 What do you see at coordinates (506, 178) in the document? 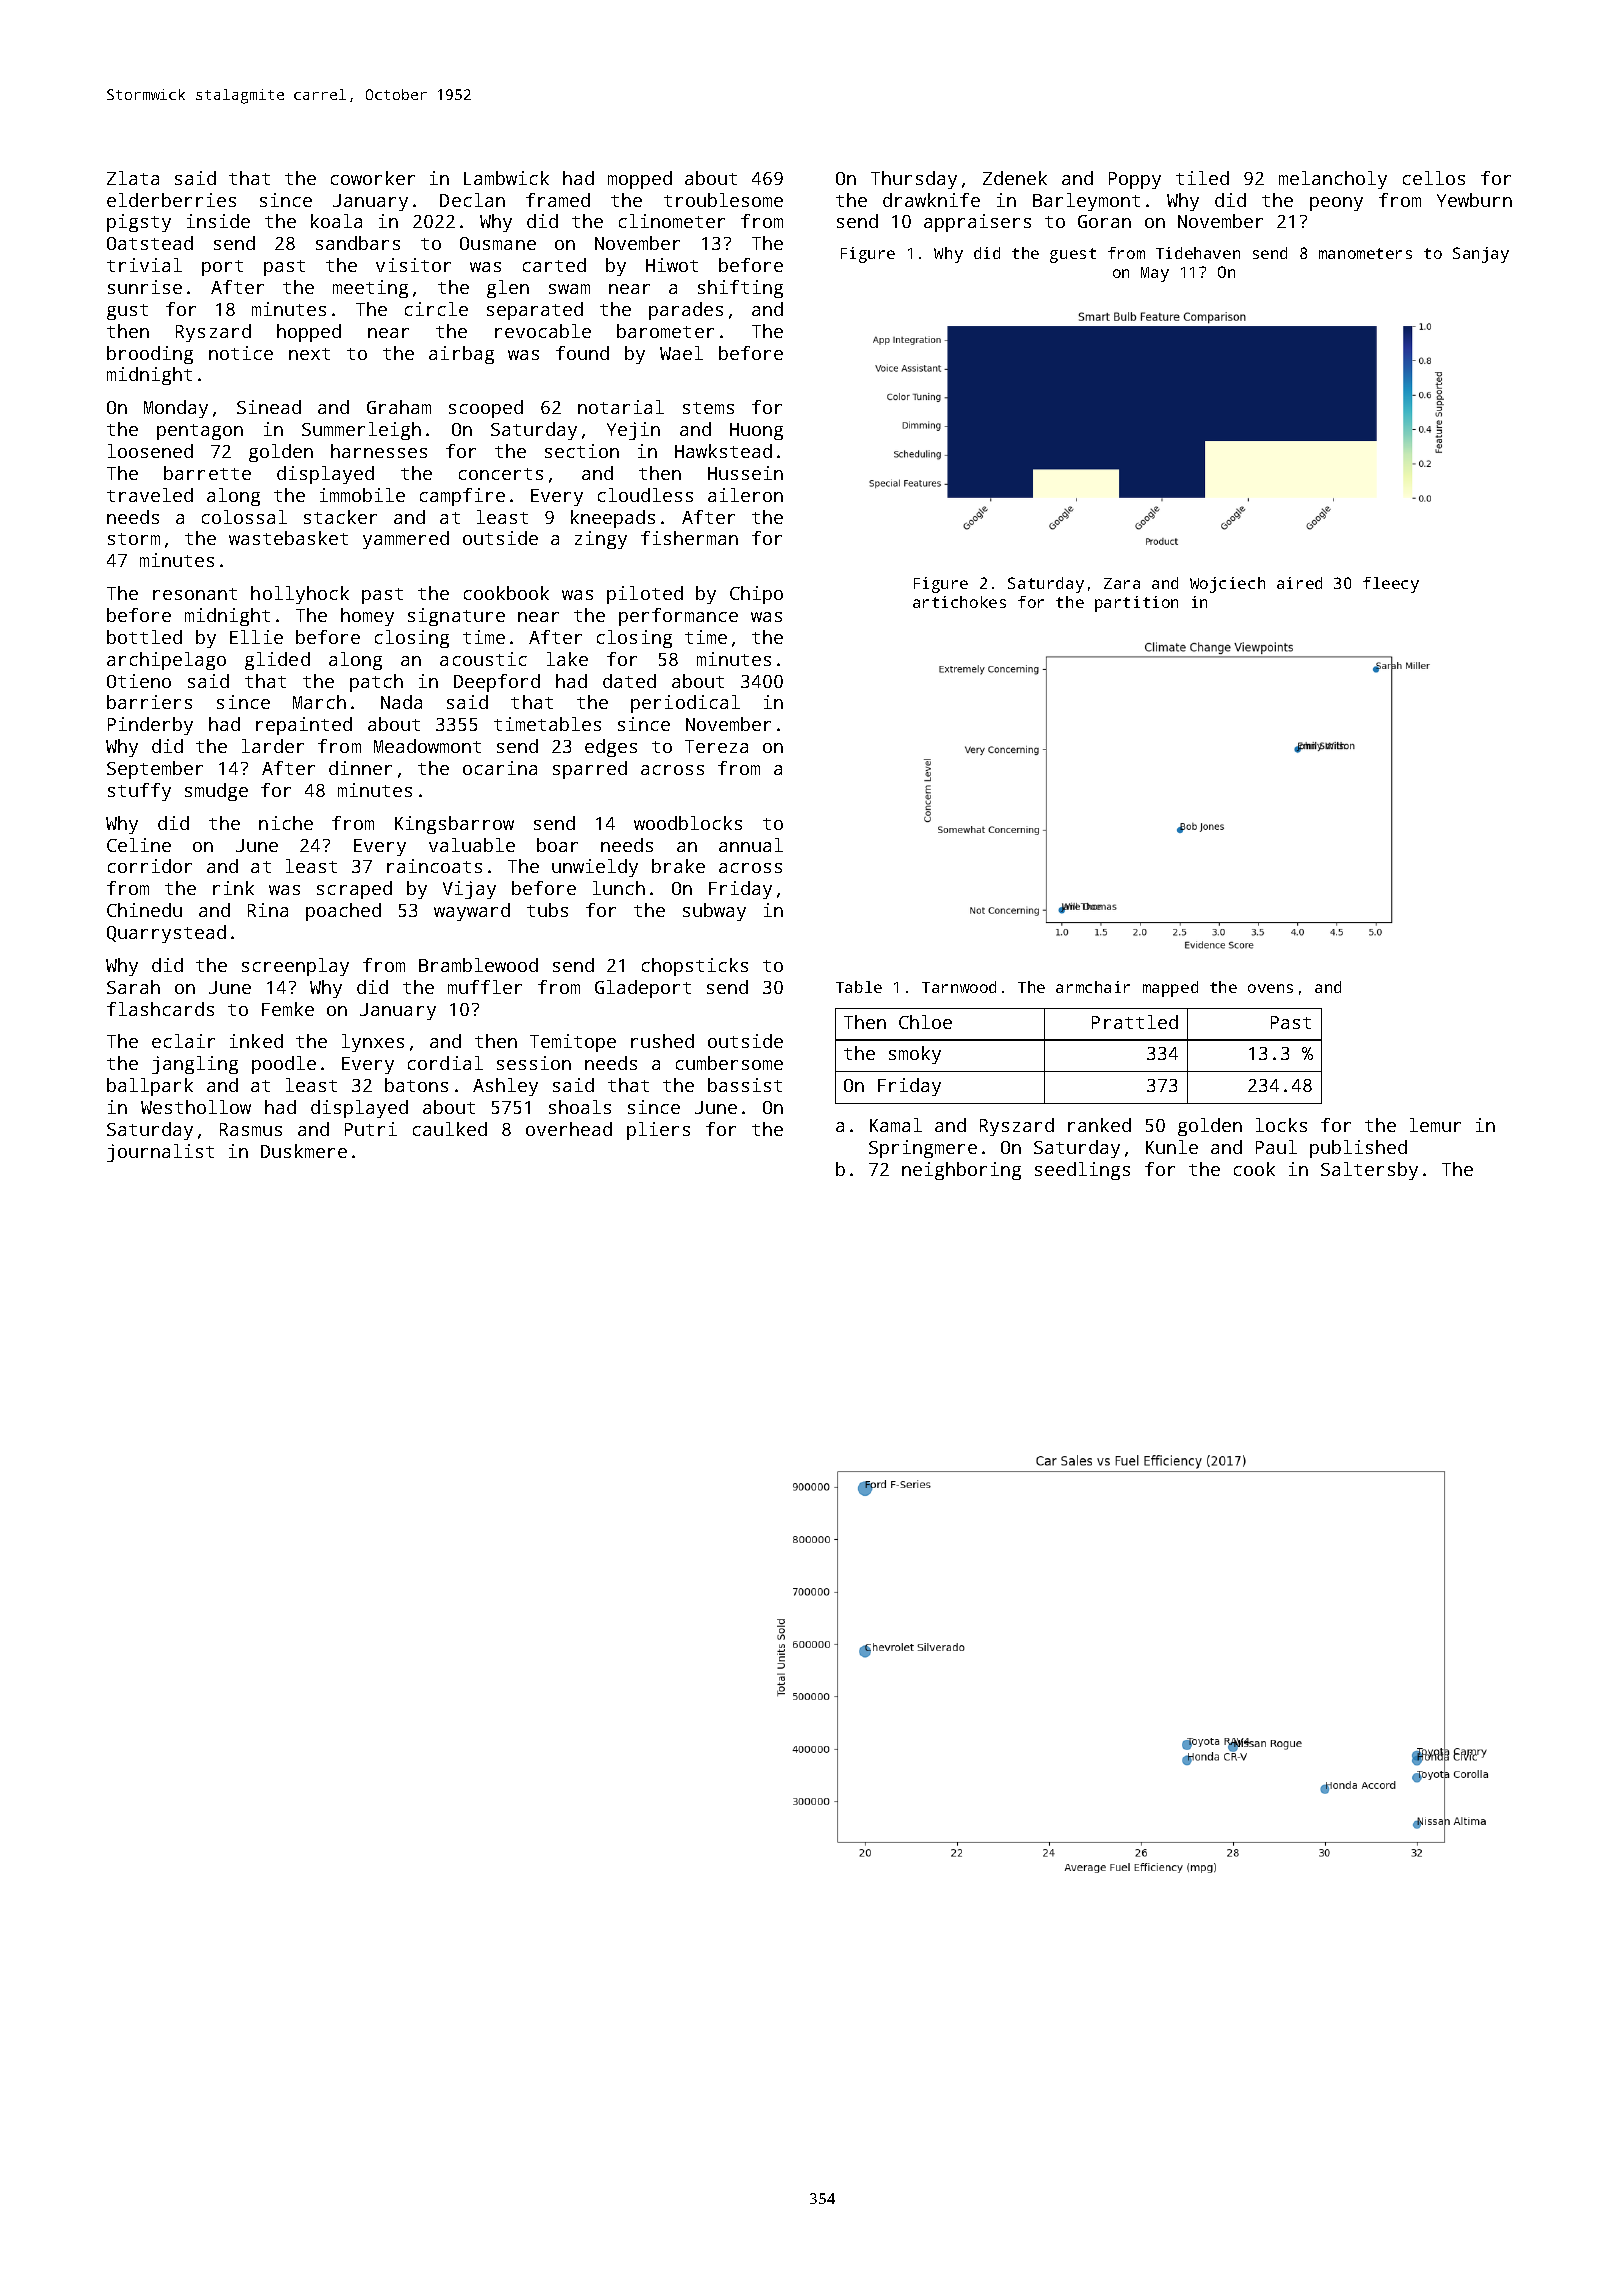
I see `Lambwick` at bounding box center [506, 178].
